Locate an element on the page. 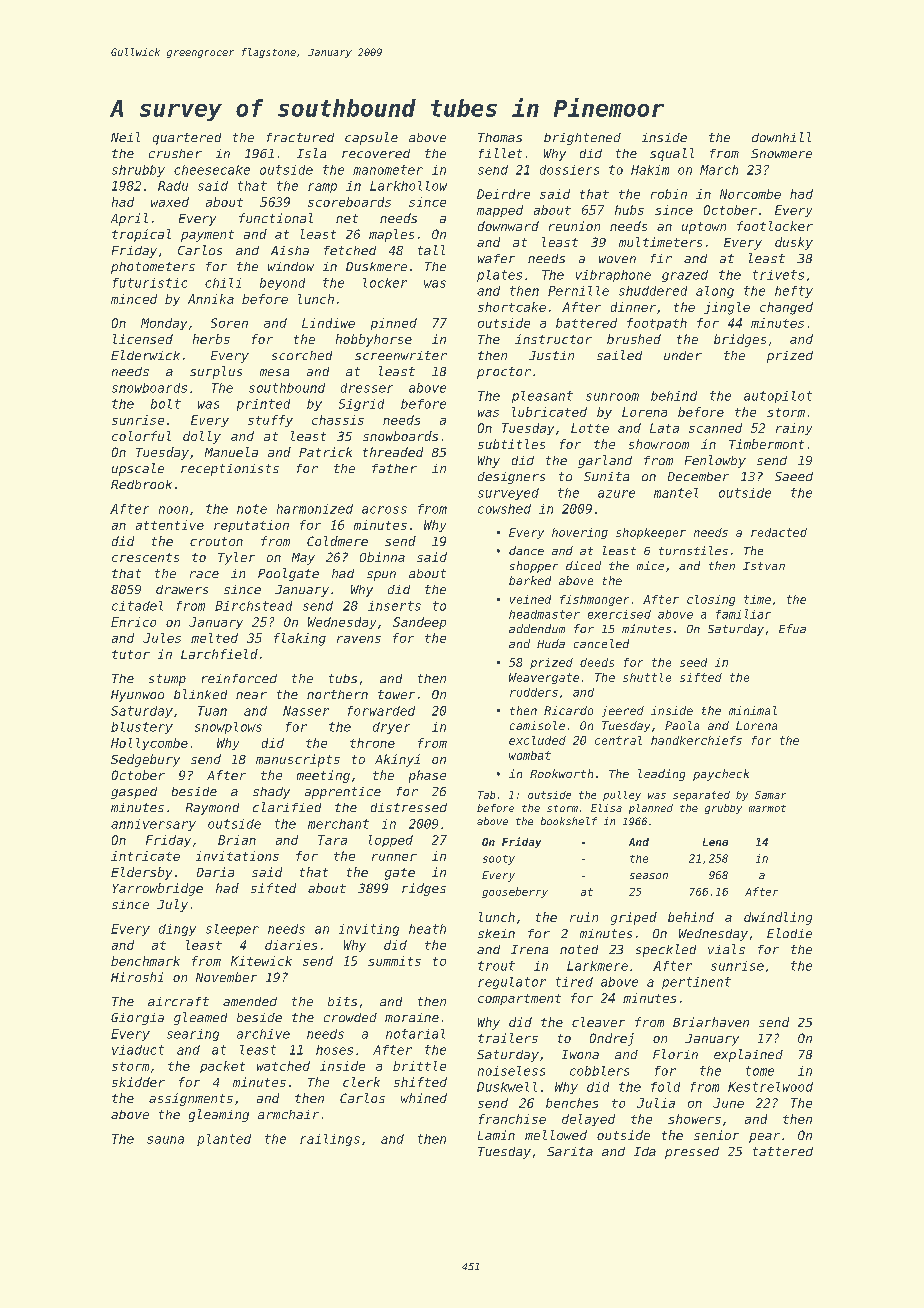 This page has height=1308, width=924. railings is located at coordinates (330, 1140).
